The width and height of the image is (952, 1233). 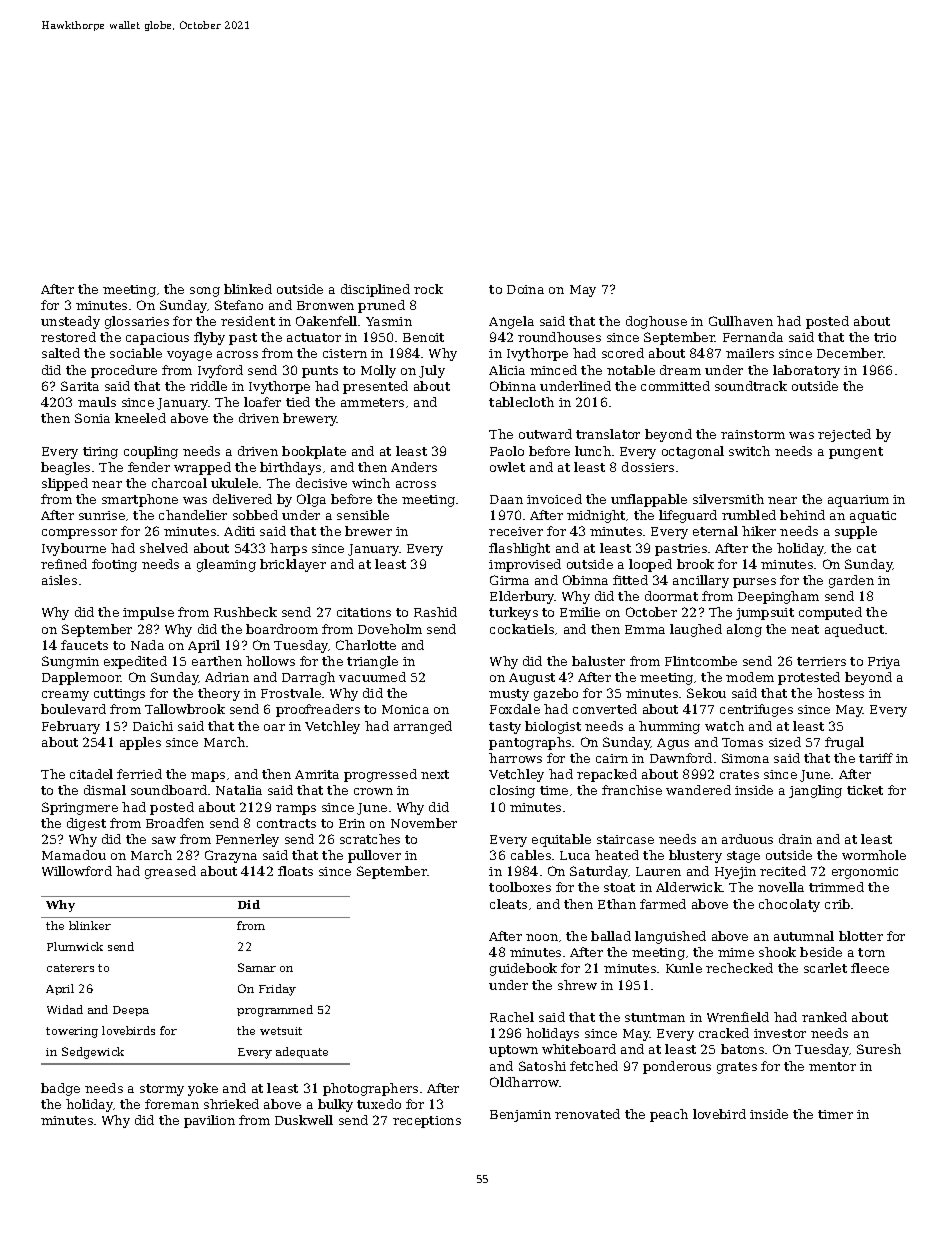 I want to click on sobbed, so click(x=255, y=515).
